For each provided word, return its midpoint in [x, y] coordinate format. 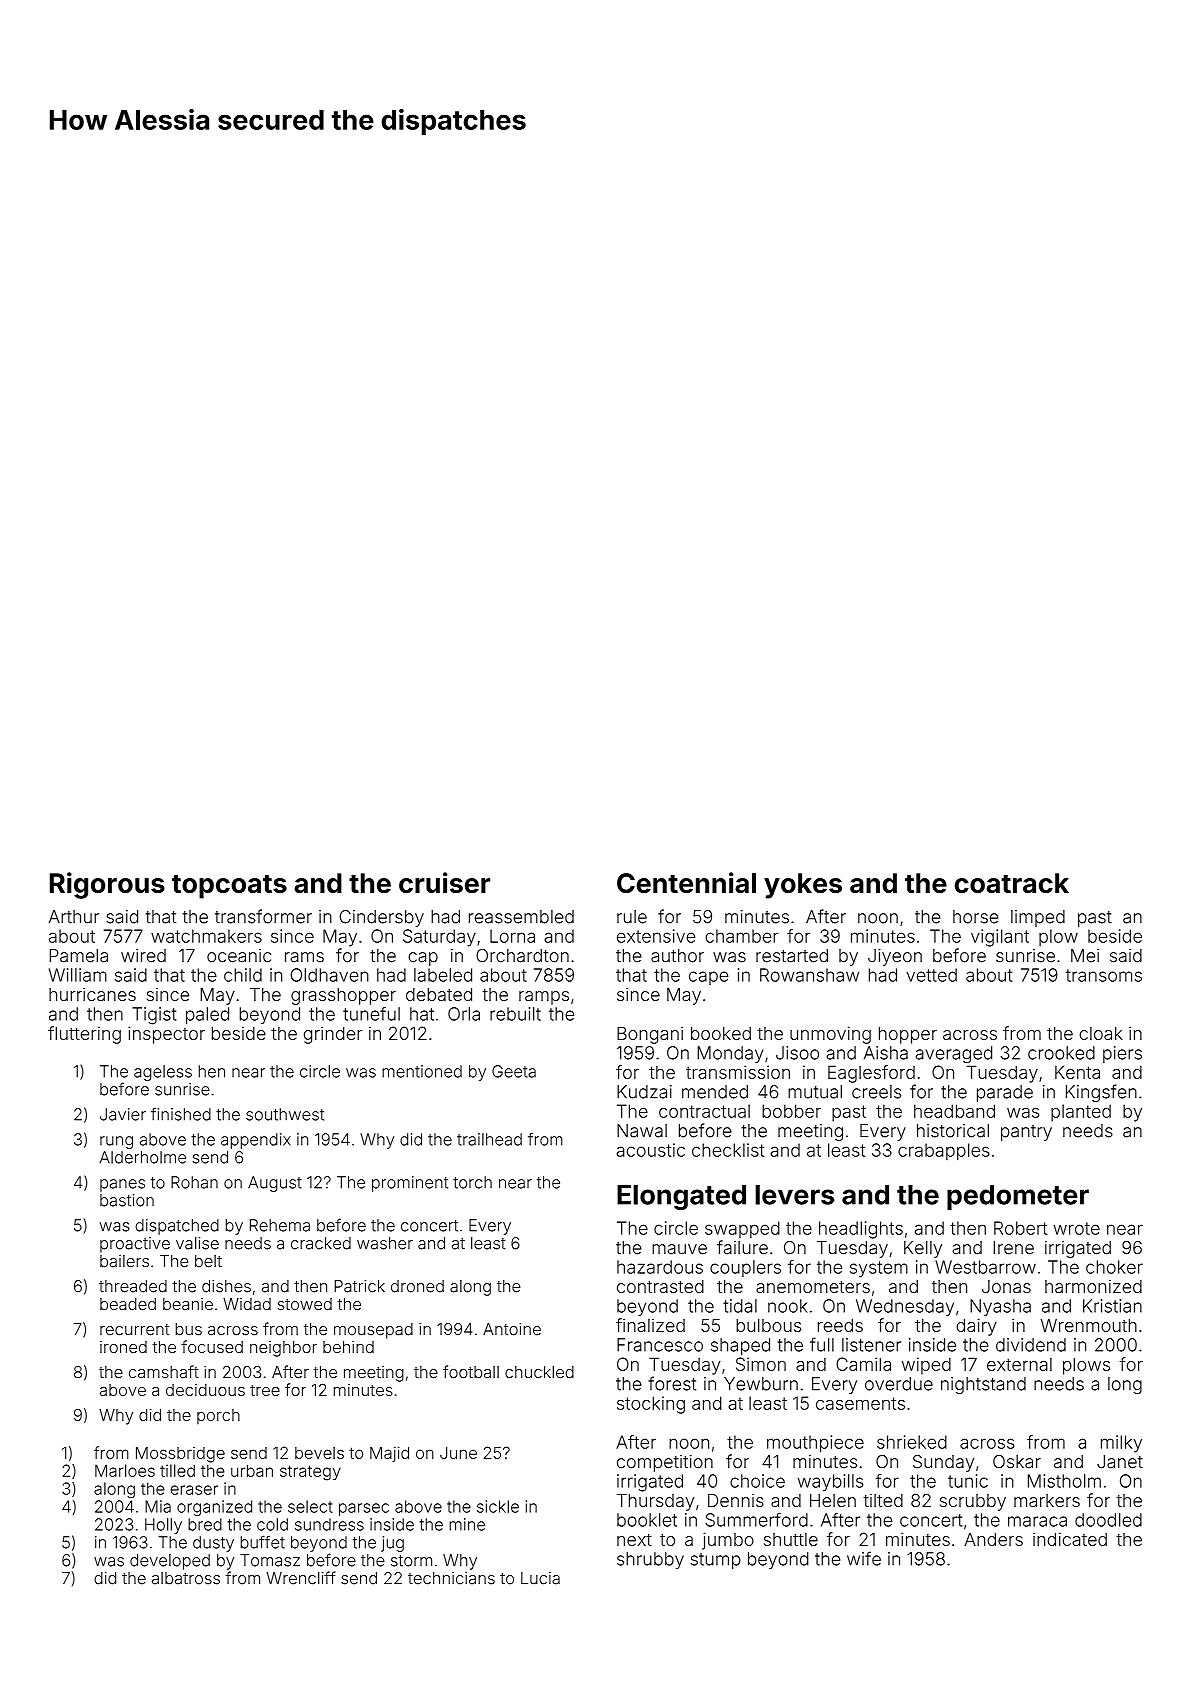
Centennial [686, 882]
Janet [1120, 1462]
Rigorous [107, 885]
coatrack [1011, 883]
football [471, 1371]
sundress [329, 1524]
